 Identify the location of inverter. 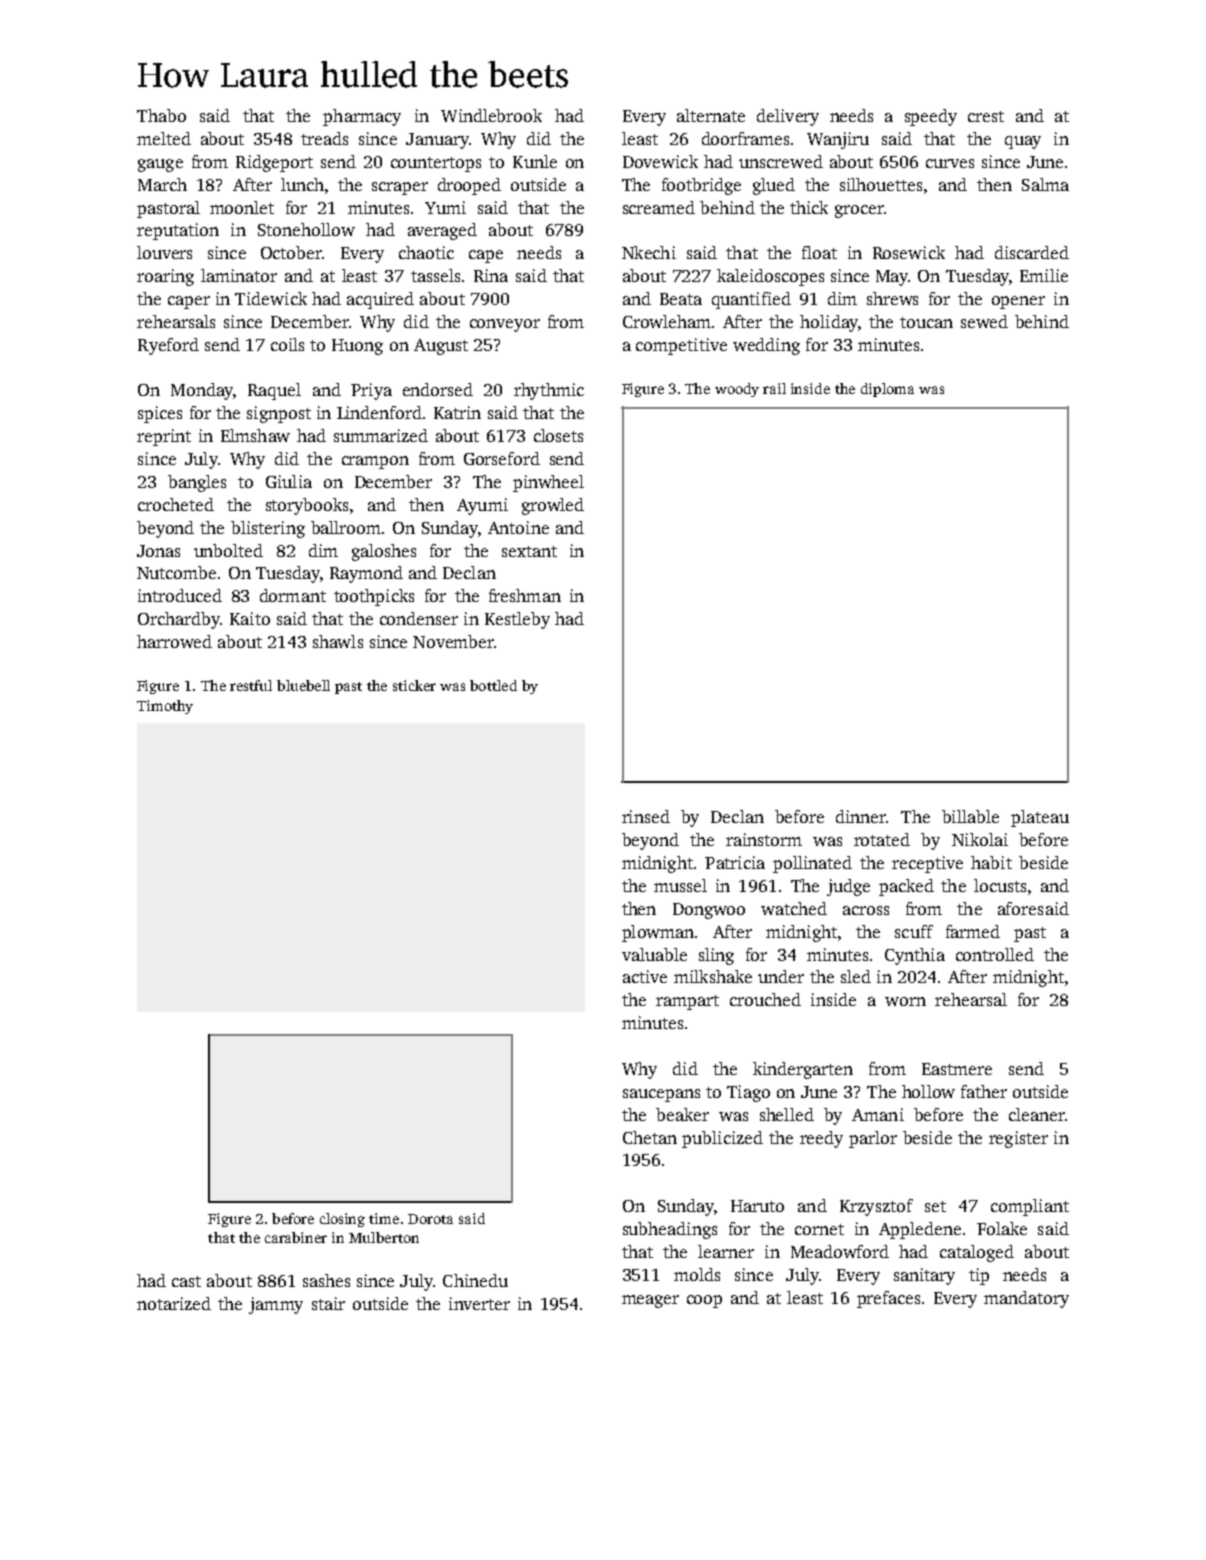
(479, 1303).
